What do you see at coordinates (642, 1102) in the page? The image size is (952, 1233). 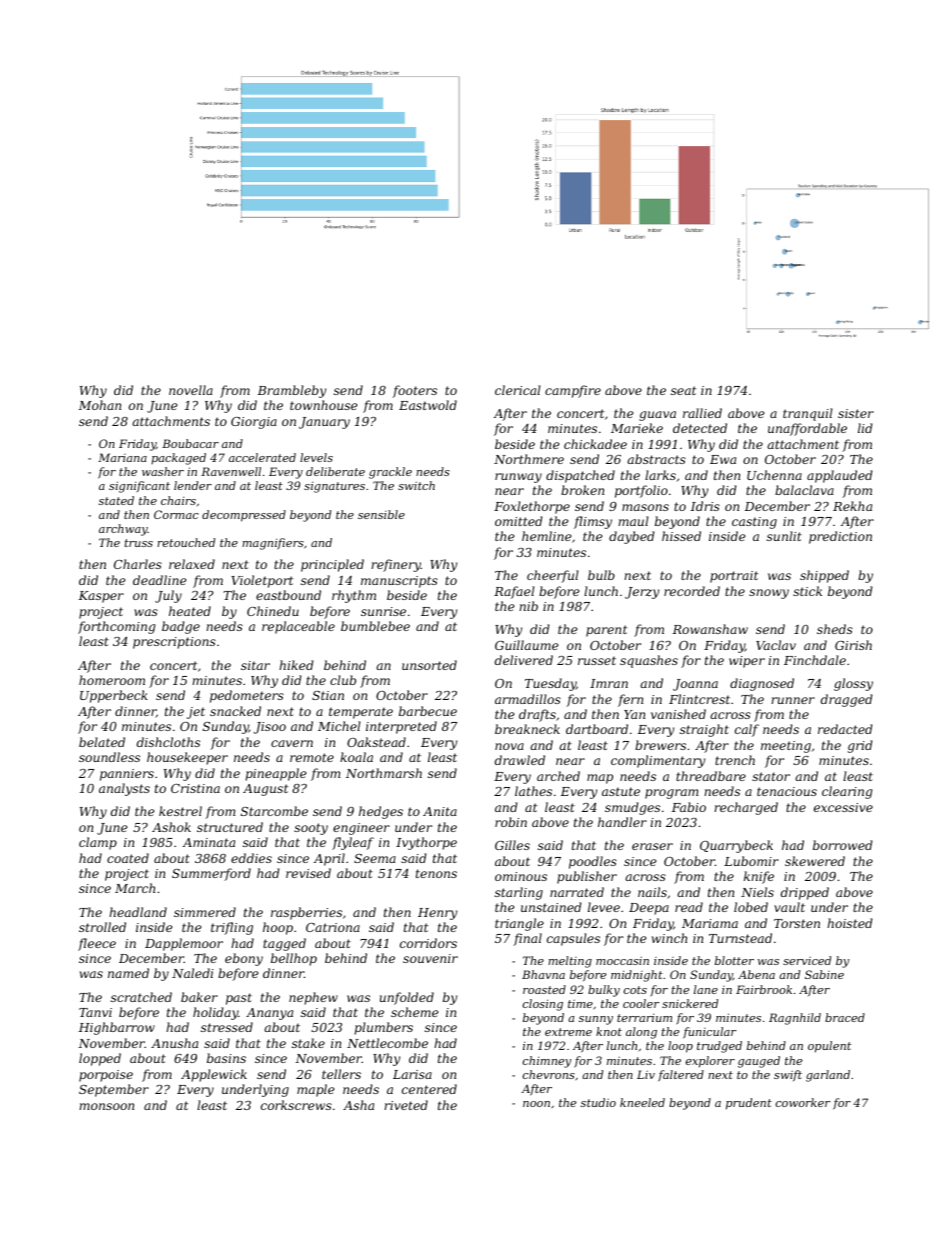 I see `kneeled` at bounding box center [642, 1102].
